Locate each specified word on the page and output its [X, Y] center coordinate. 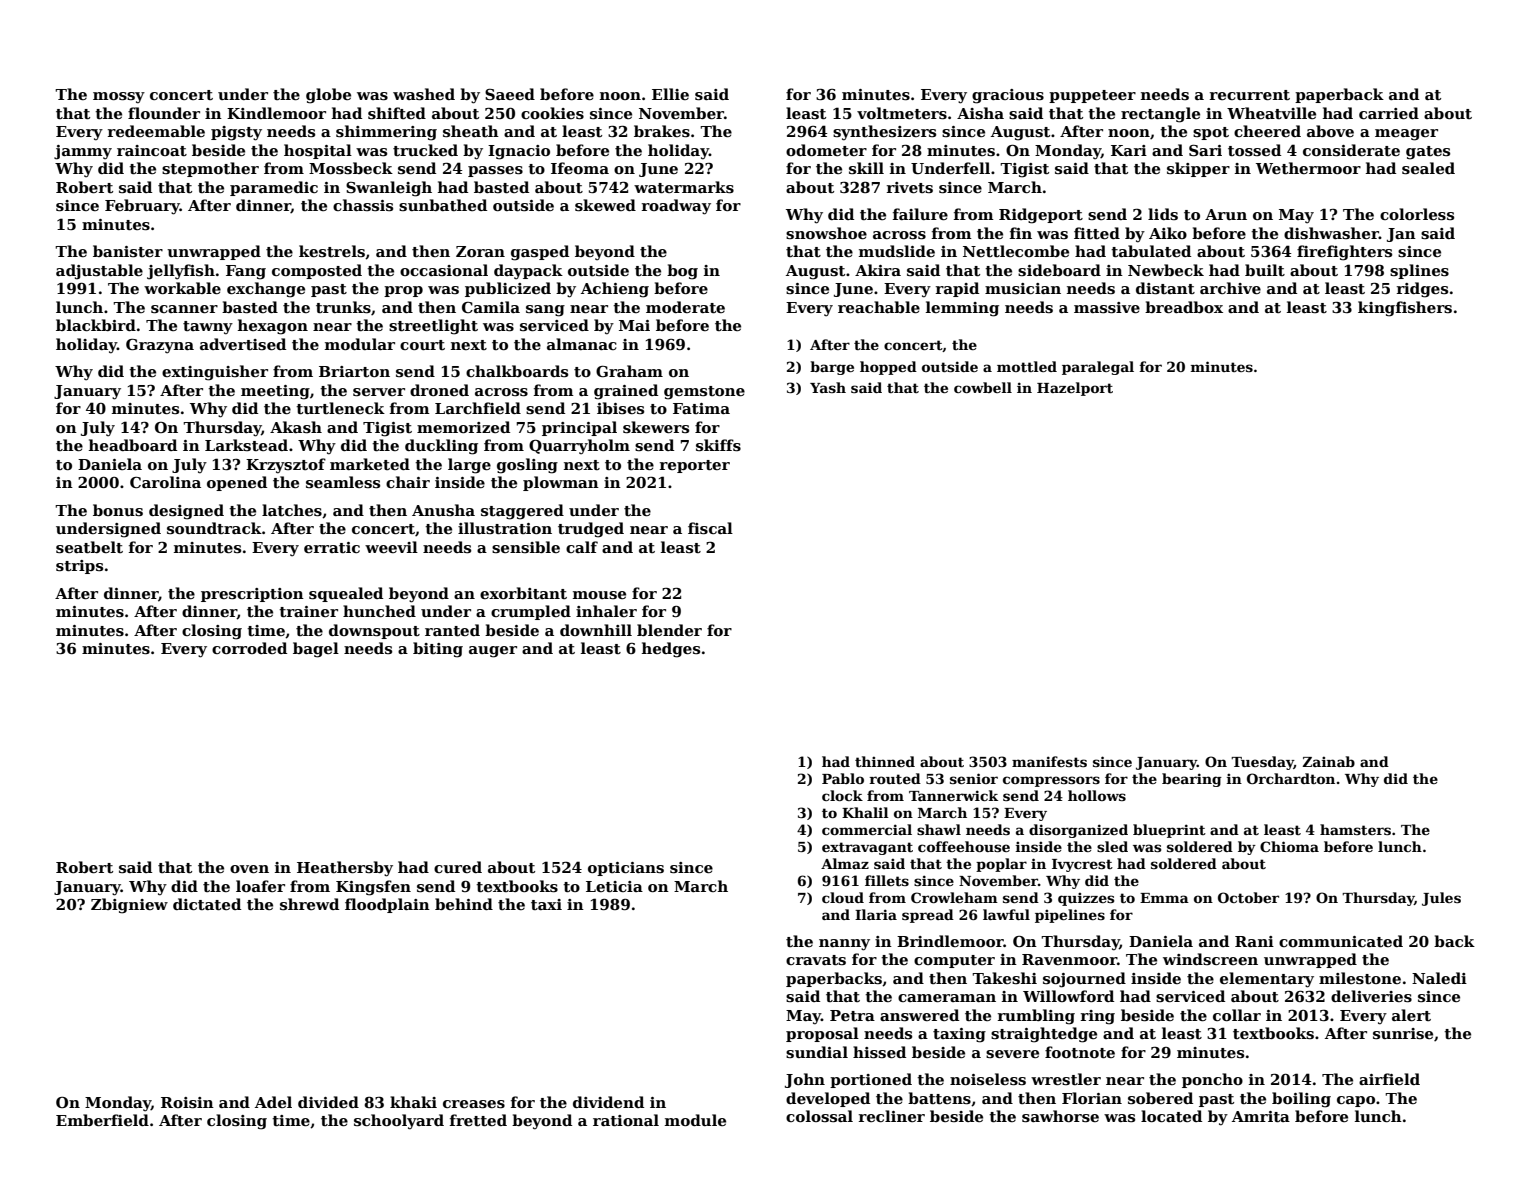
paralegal [1098, 368]
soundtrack [214, 528]
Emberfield [102, 1120]
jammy [83, 152]
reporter [695, 466]
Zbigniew [129, 906]
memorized [463, 427]
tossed [1254, 150]
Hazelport [1075, 389]
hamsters [1355, 829]
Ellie [670, 94]
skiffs [718, 445]
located [1171, 1116]
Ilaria [876, 914]
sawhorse [1060, 1116]
